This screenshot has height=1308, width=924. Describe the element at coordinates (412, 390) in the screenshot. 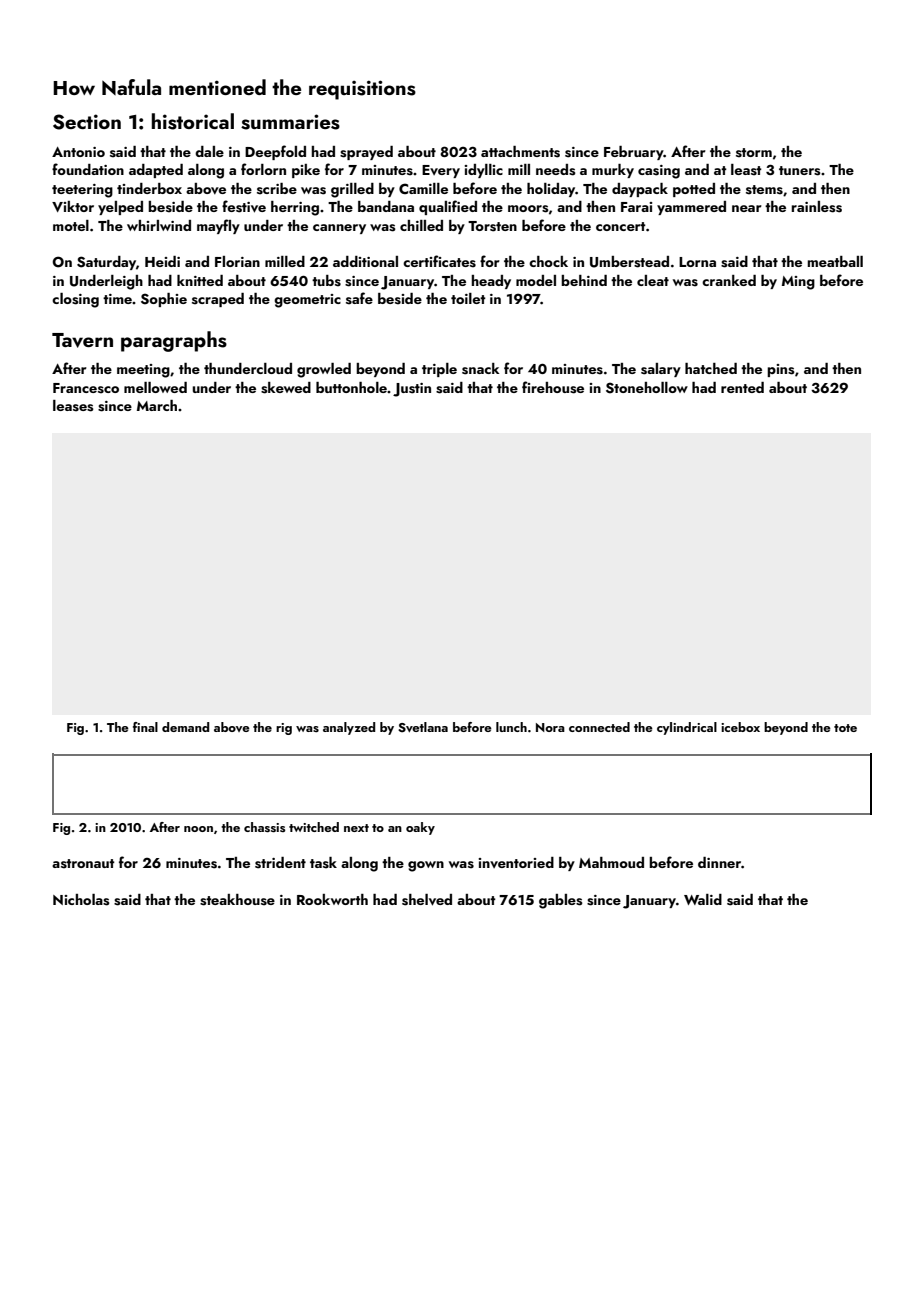

I see `Justin` at that location.
